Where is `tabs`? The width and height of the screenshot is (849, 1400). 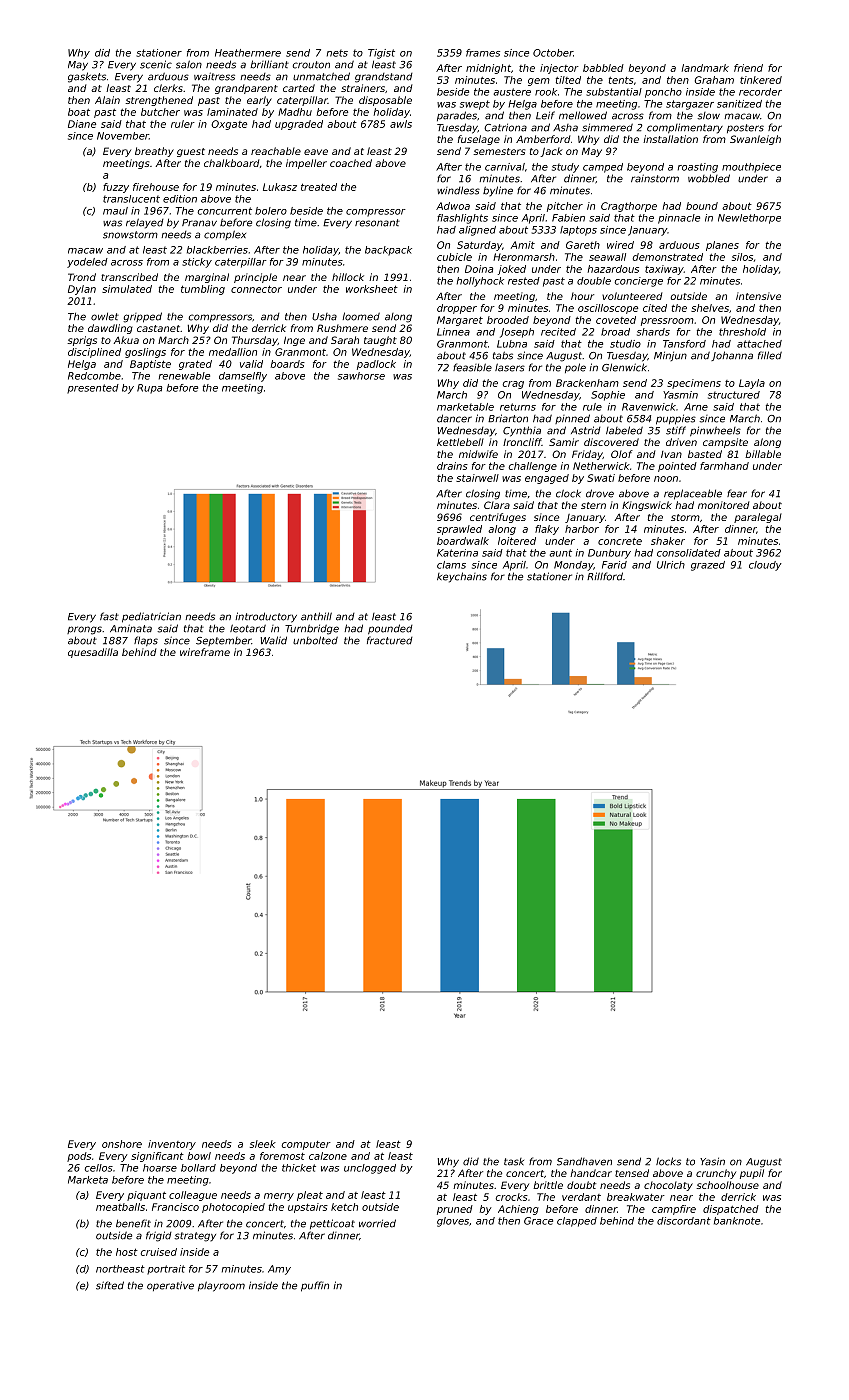 tabs is located at coordinates (503, 355).
